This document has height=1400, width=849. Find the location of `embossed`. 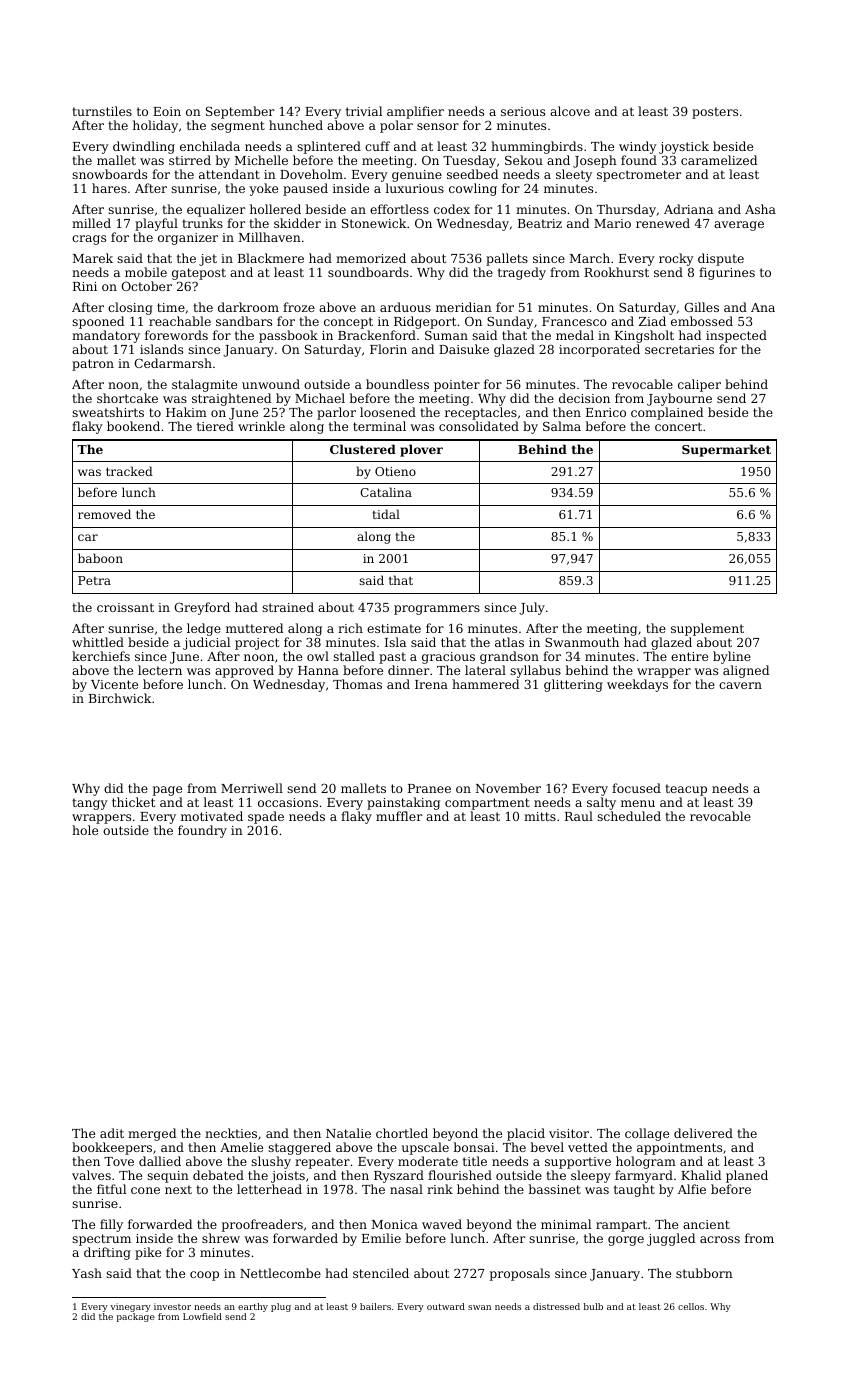

embossed is located at coordinates (702, 321).
